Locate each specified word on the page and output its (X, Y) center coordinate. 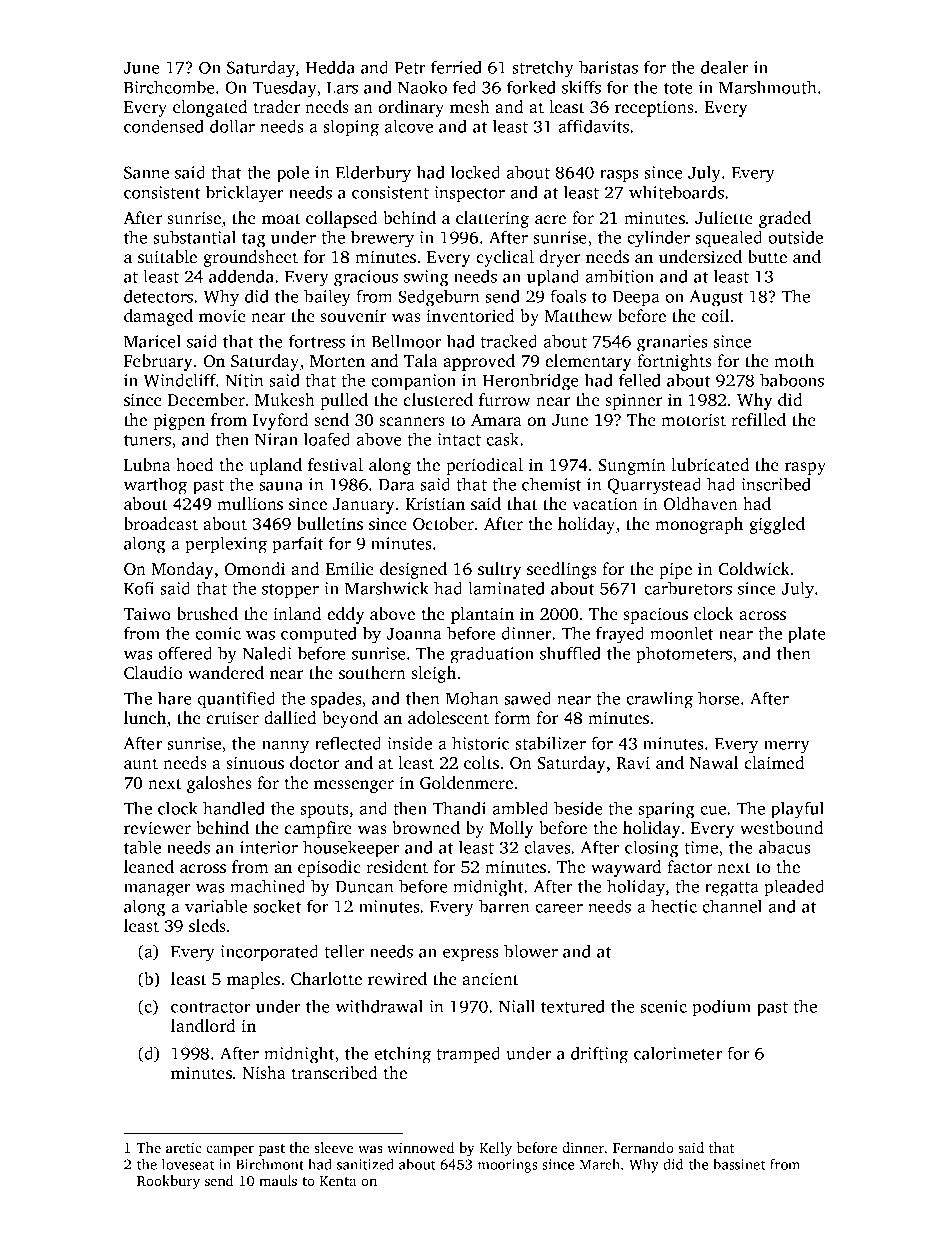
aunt (141, 763)
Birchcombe (169, 87)
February (158, 362)
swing (426, 278)
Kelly (495, 1149)
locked (475, 172)
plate (807, 635)
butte (767, 256)
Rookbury (168, 1182)
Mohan (472, 698)
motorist (693, 419)
